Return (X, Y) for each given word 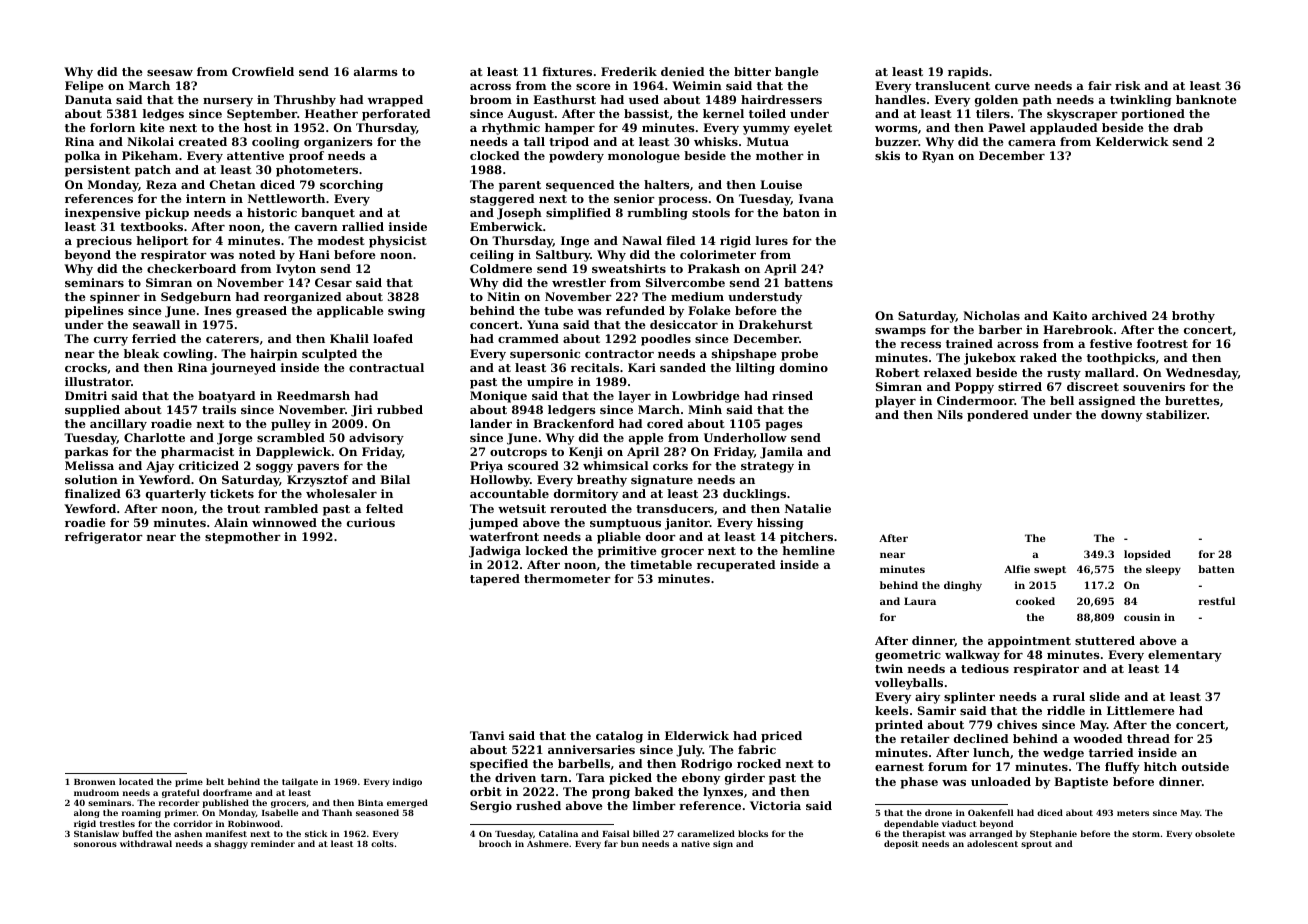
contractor (619, 354)
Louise (781, 184)
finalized (93, 493)
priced (781, 737)
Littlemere (1141, 710)
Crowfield (263, 71)
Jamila (781, 453)
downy (1121, 416)
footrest (1162, 343)
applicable (350, 312)
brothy (1193, 317)
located (136, 781)
